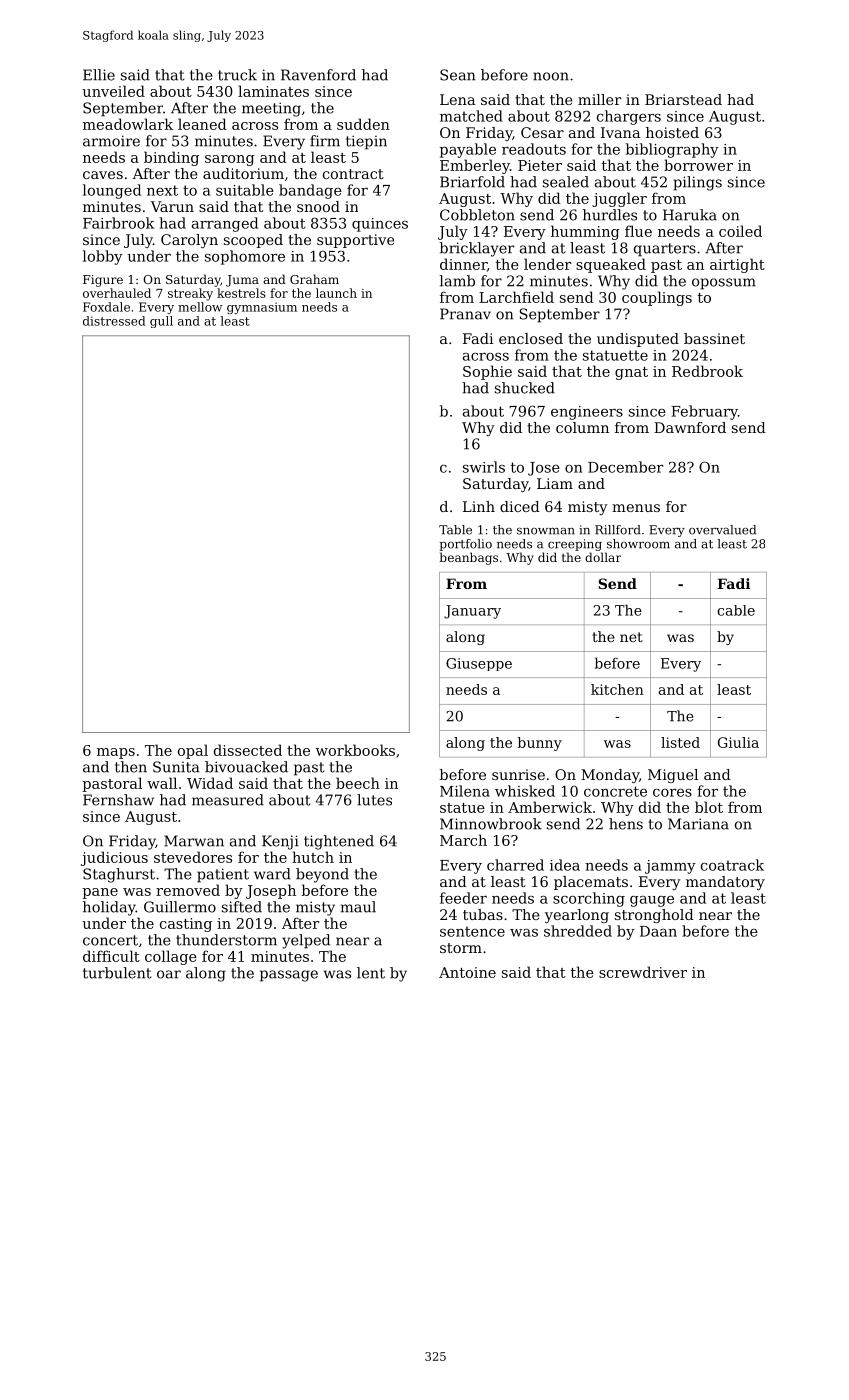  I want to click on maps, so click(116, 753).
